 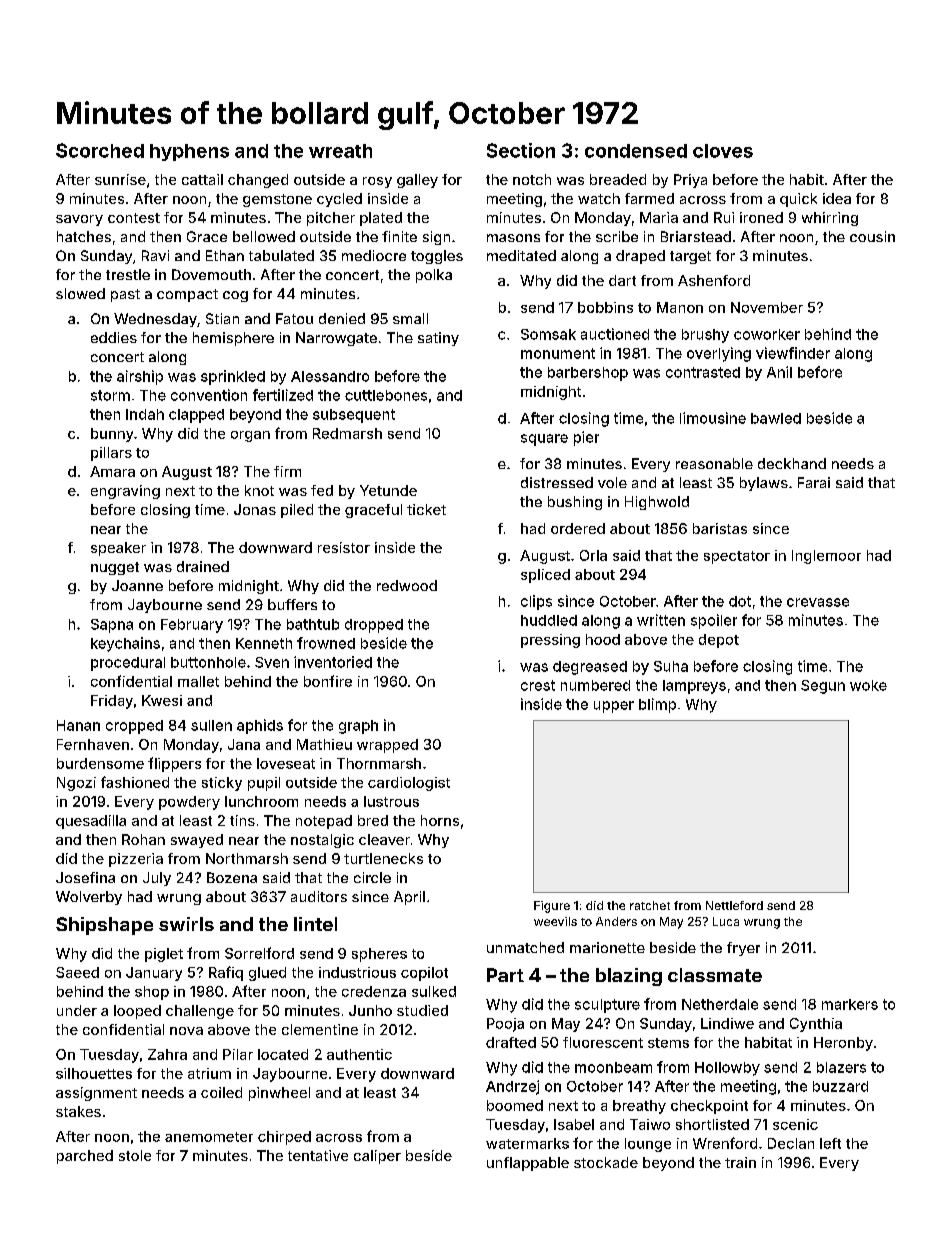 What do you see at coordinates (823, 687) in the screenshot?
I see `Segun` at bounding box center [823, 687].
